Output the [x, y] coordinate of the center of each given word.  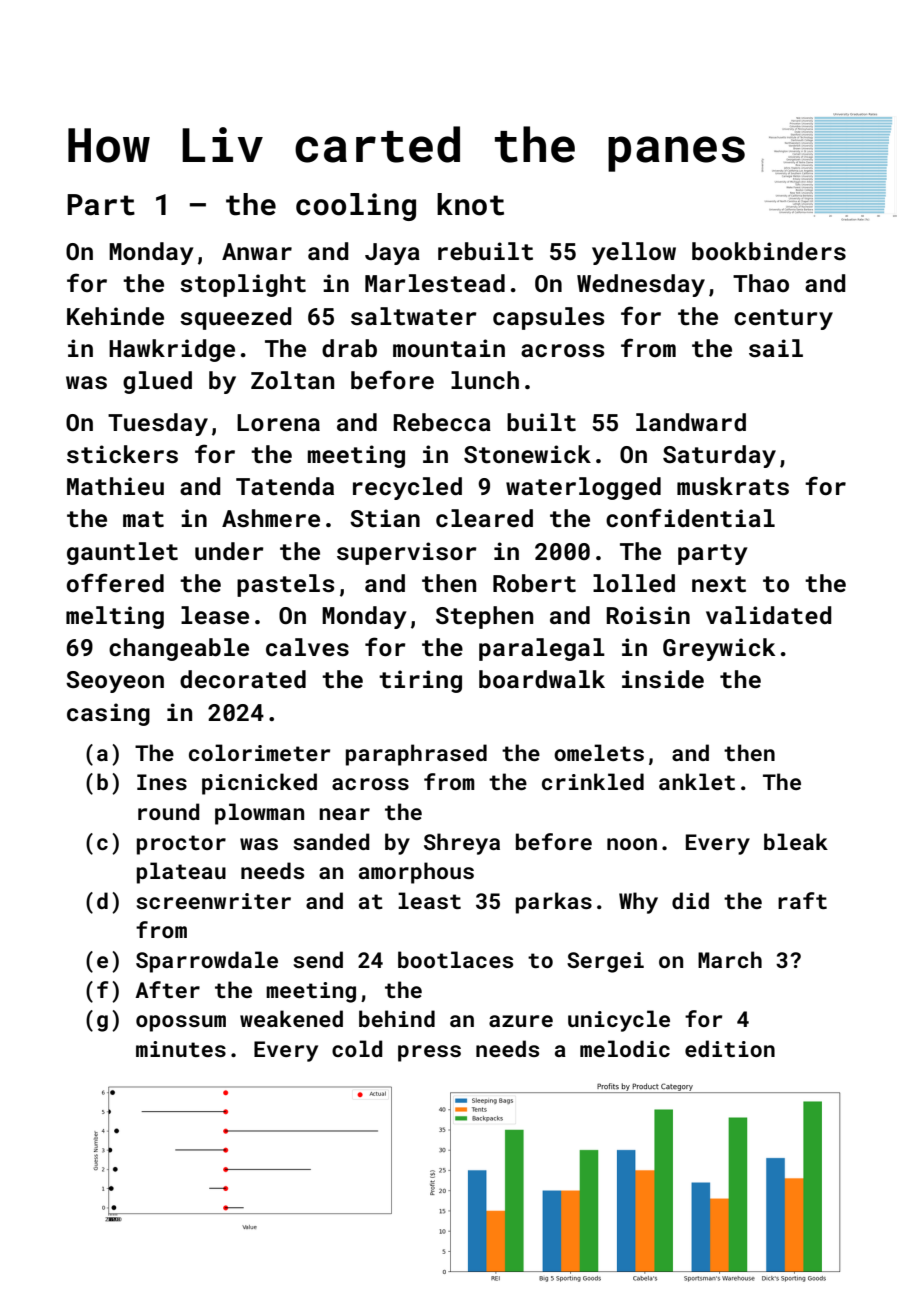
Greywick [719, 649]
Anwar [257, 251]
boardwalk [542, 679]
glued [157, 382]
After [167, 989]
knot [470, 204]
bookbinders [769, 251]
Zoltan [292, 380]
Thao [761, 283]
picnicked [259, 784]
